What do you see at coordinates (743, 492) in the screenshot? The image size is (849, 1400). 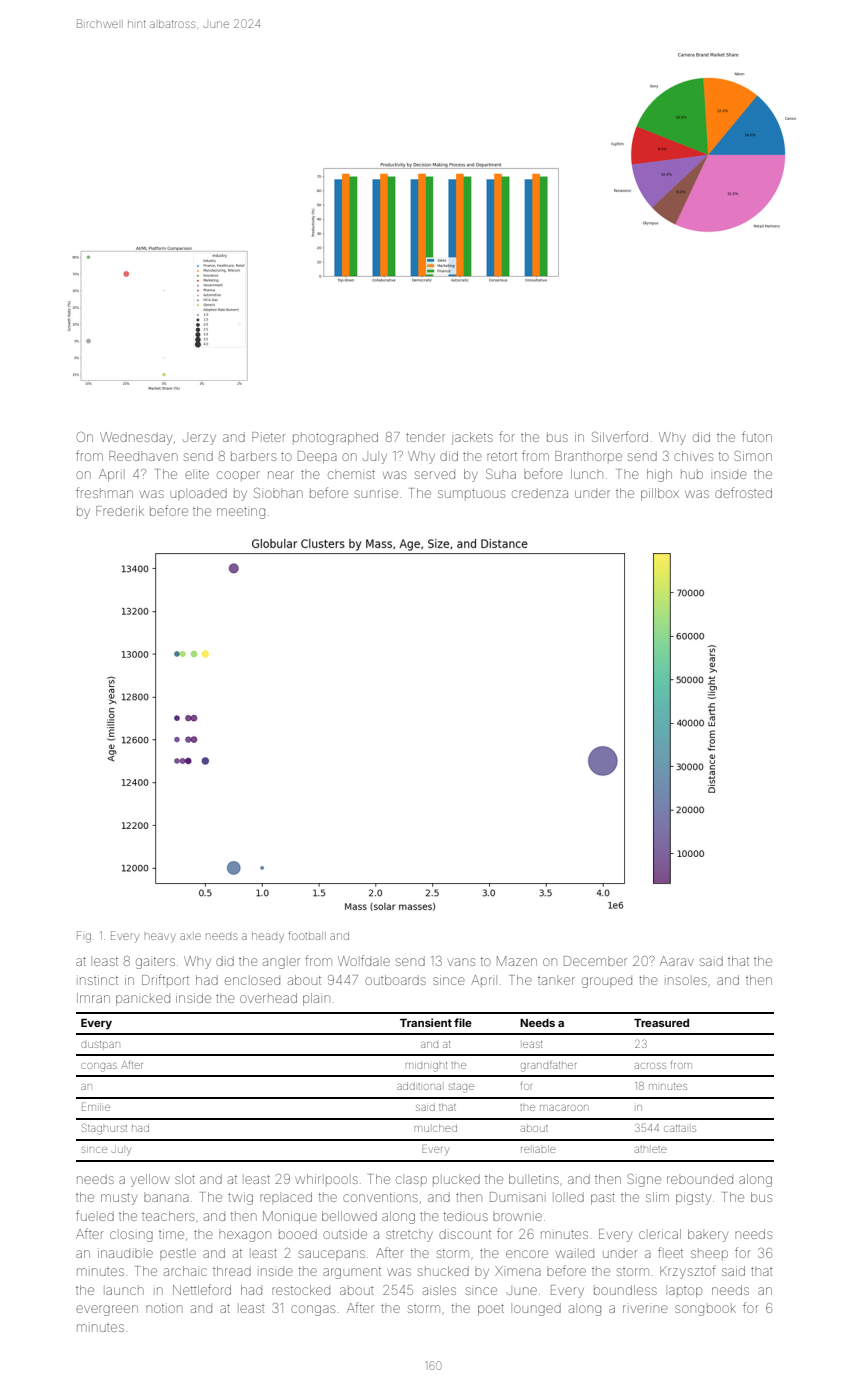 I see `defrosted` at bounding box center [743, 492].
